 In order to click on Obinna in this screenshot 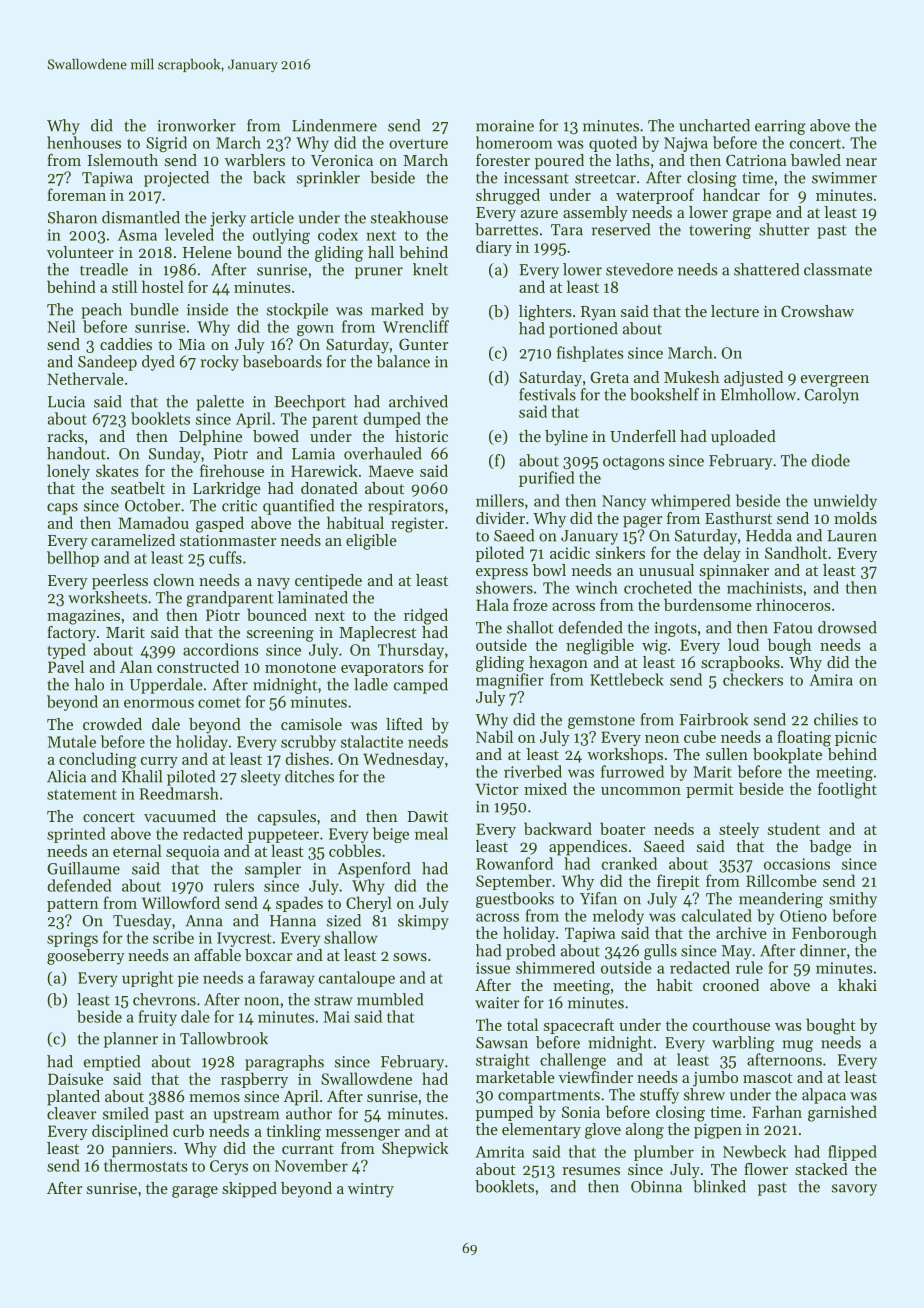, I will do `click(656, 1186)`.
